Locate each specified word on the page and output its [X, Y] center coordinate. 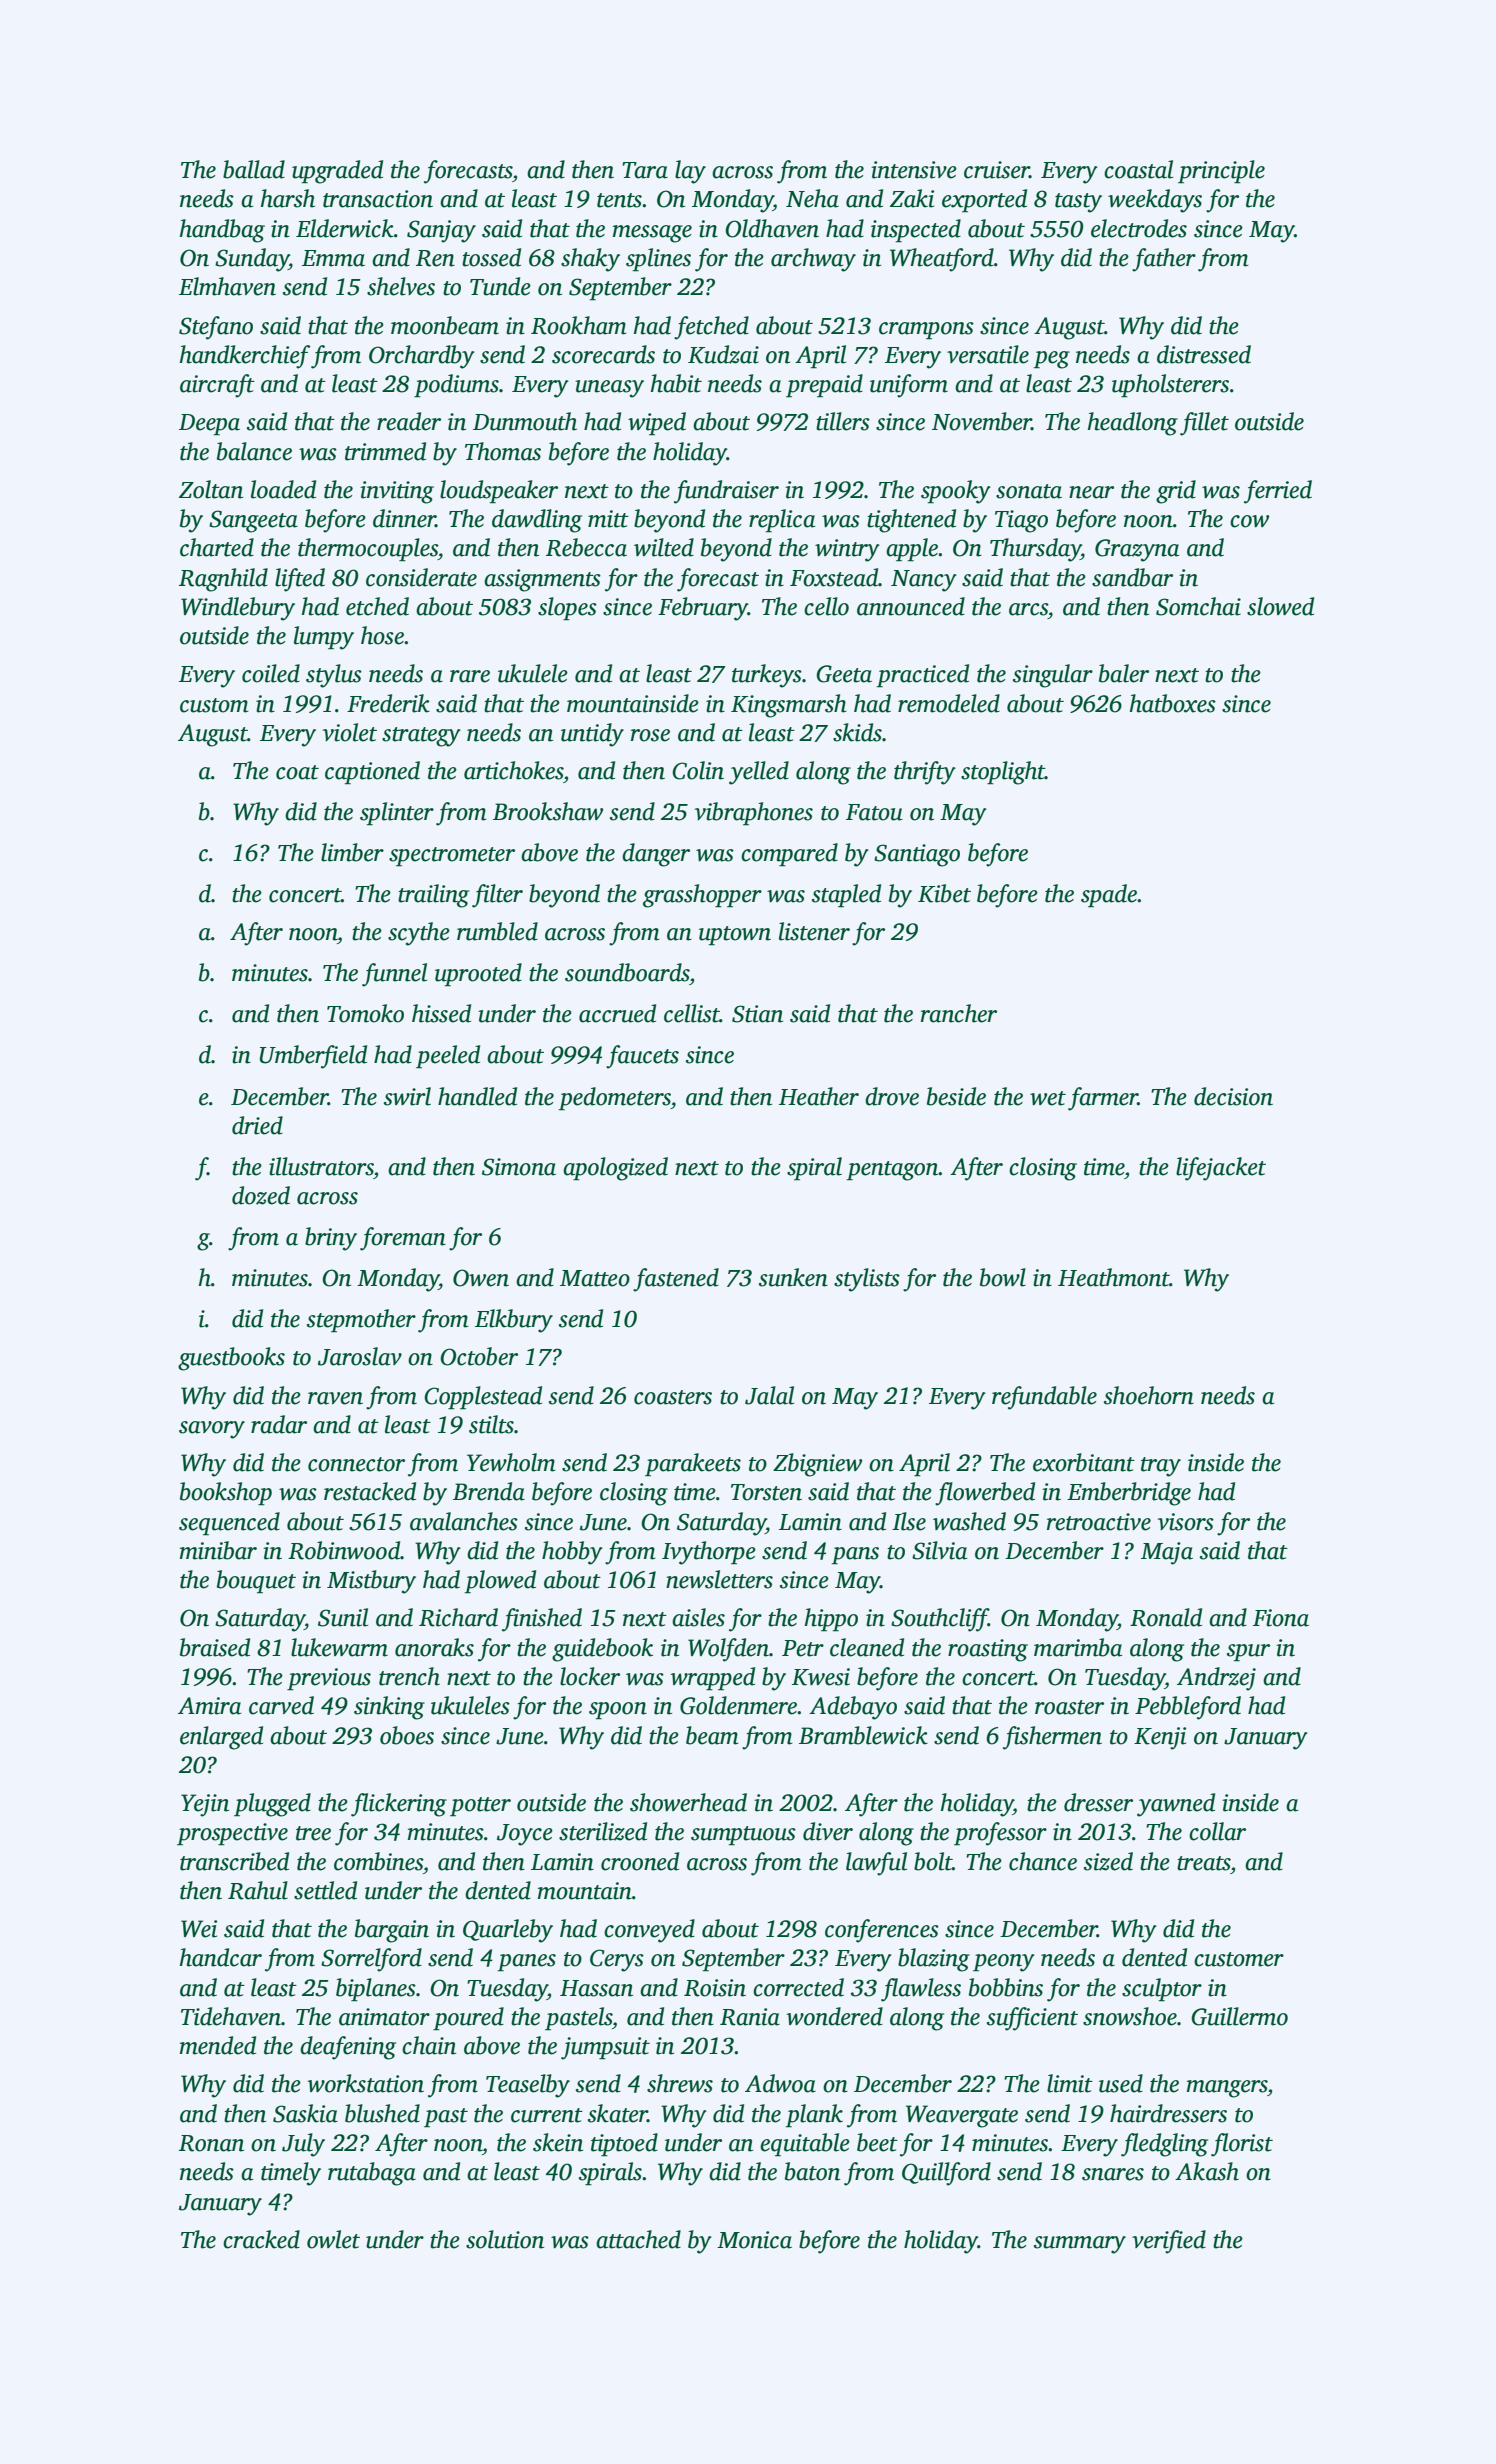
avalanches [464, 1521]
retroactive [1099, 1522]
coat [297, 772]
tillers [843, 421]
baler [1124, 673]
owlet [333, 2239]
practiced [922, 676]
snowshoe [1130, 2016]
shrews [680, 2083]
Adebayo [853, 1708]
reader [409, 421]
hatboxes [1173, 703]
